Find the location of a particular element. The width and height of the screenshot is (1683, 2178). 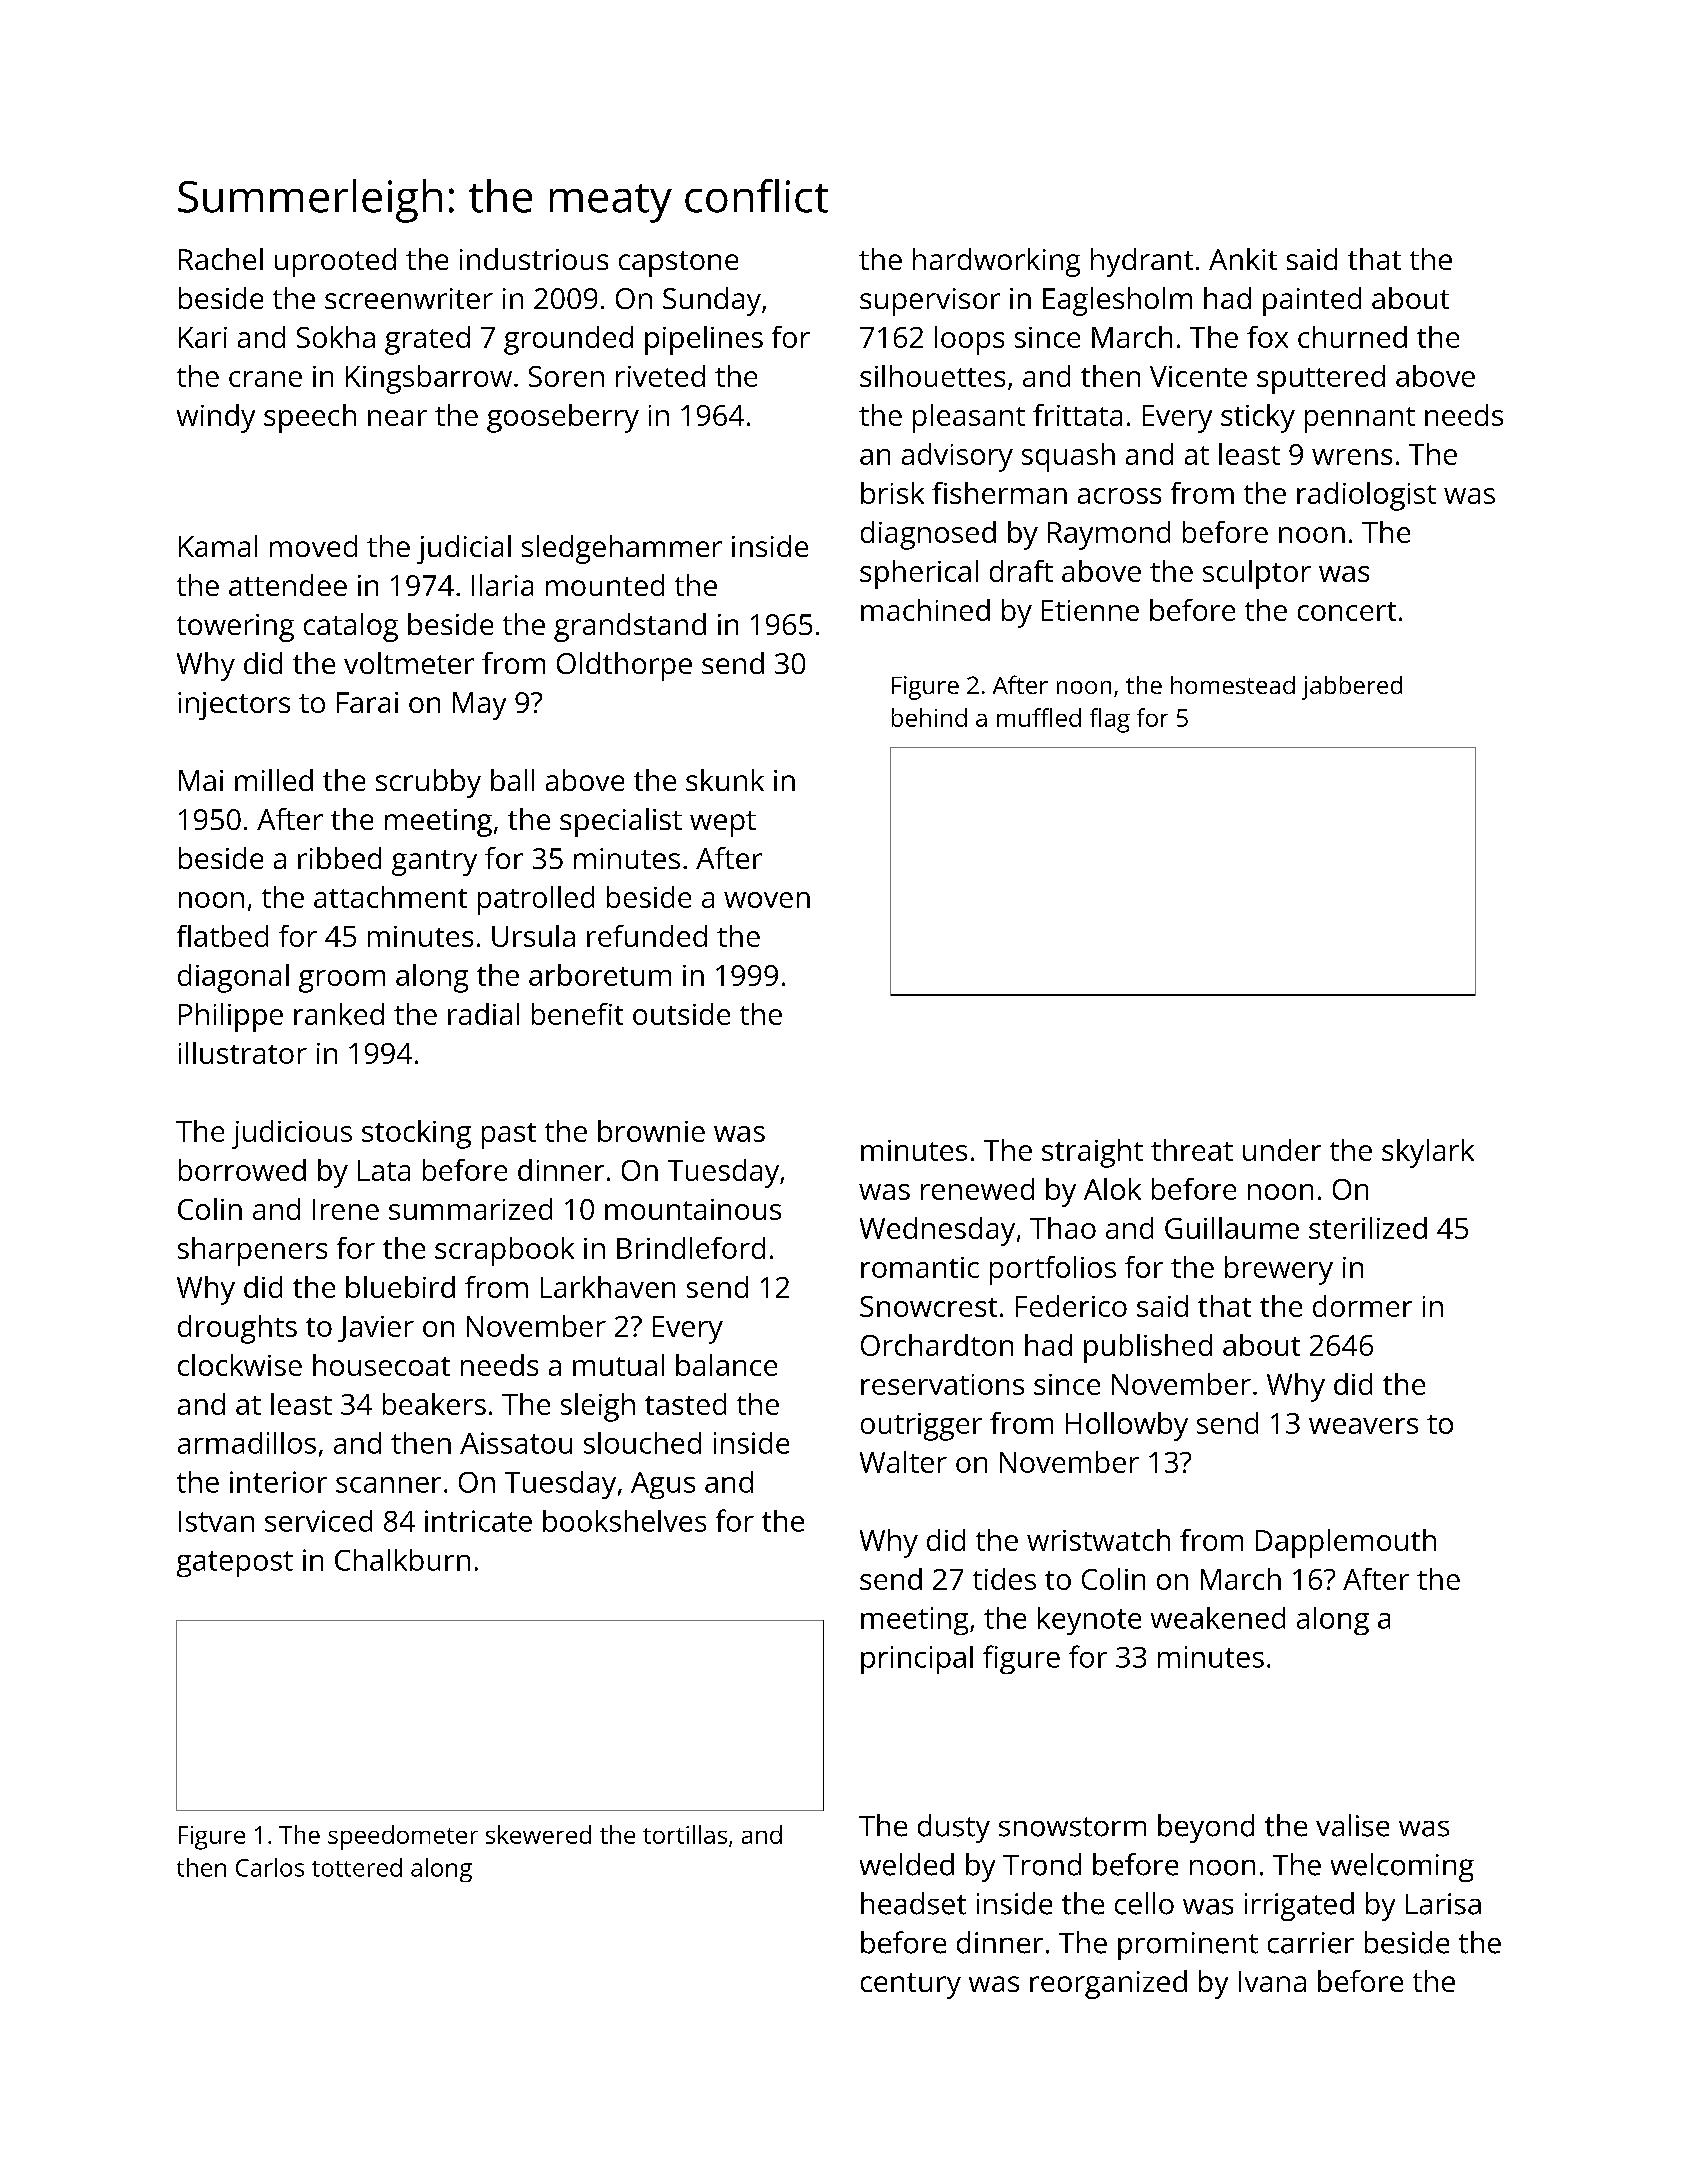

painted is located at coordinates (1312, 301).
